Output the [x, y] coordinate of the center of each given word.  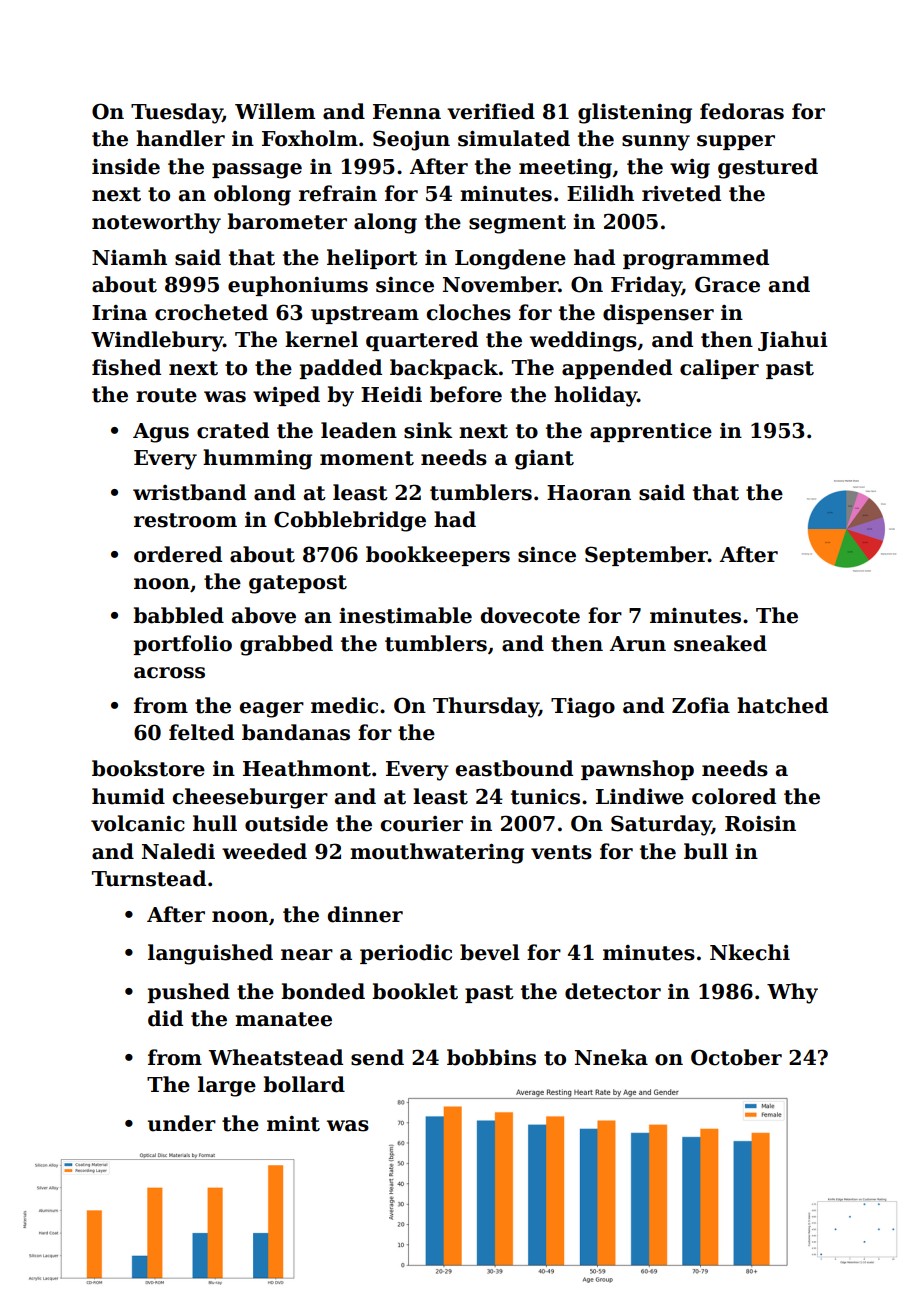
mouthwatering [437, 853]
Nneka [611, 1057]
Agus [161, 433]
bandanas [296, 732]
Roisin [760, 824]
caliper [719, 369]
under [182, 1123]
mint [293, 1124]
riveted [681, 193]
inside [126, 166]
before [466, 394]
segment [517, 224]
